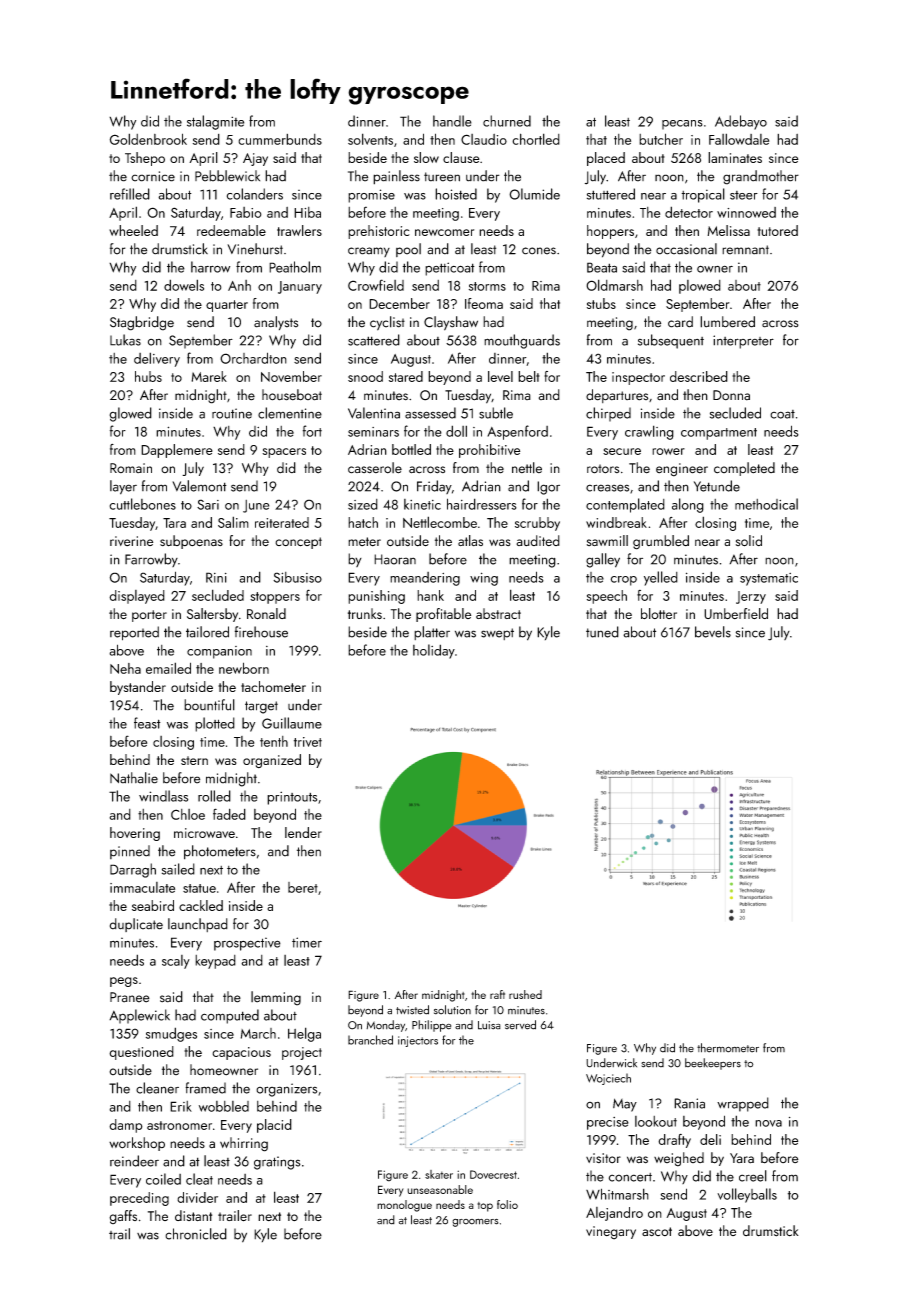 The image size is (908, 1316). Describe the element at coordinates (148, 139) in the screenshot. I see `Goldenbrook` at that location.
